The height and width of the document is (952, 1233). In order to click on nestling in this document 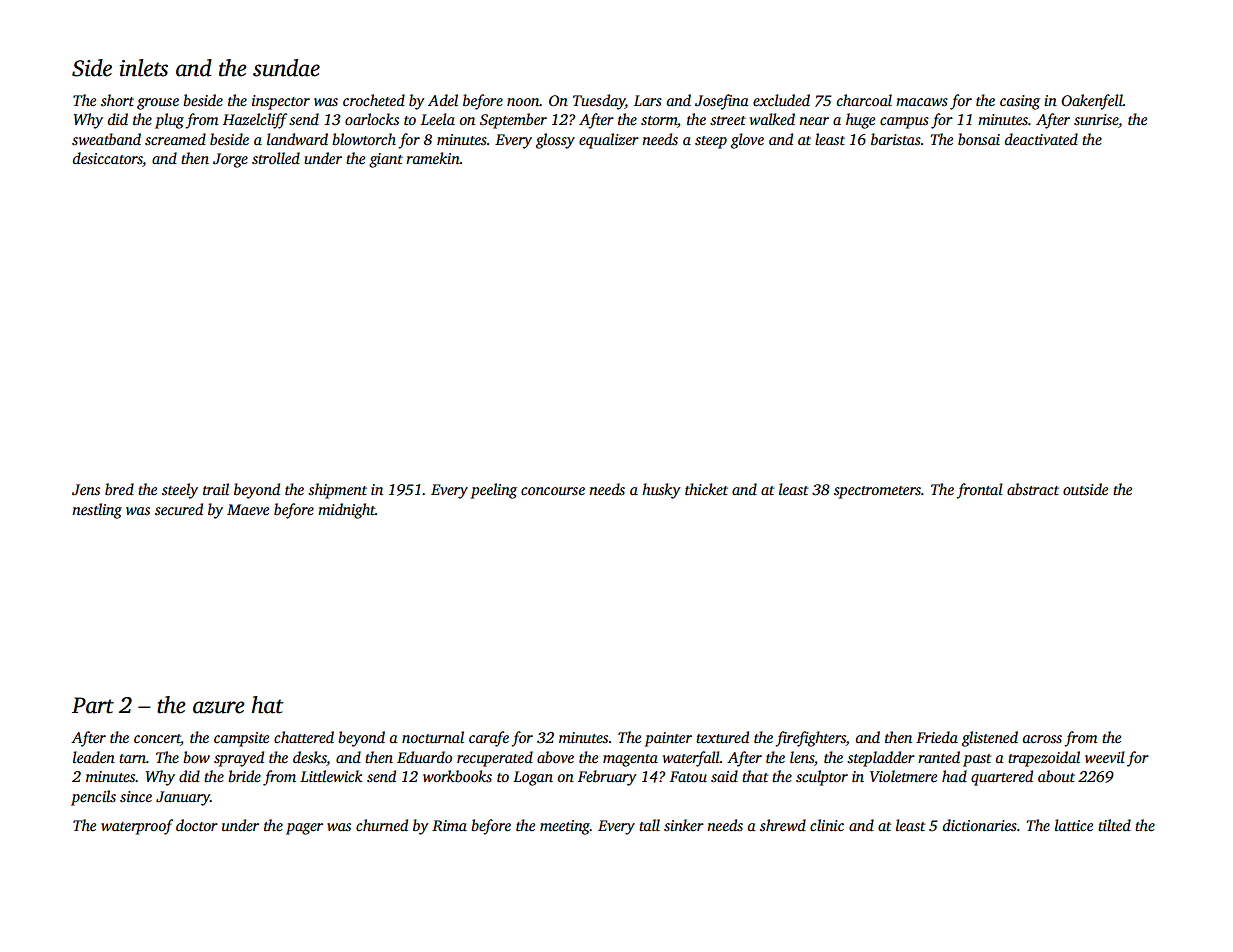, I will do `click(97, 511)`.
